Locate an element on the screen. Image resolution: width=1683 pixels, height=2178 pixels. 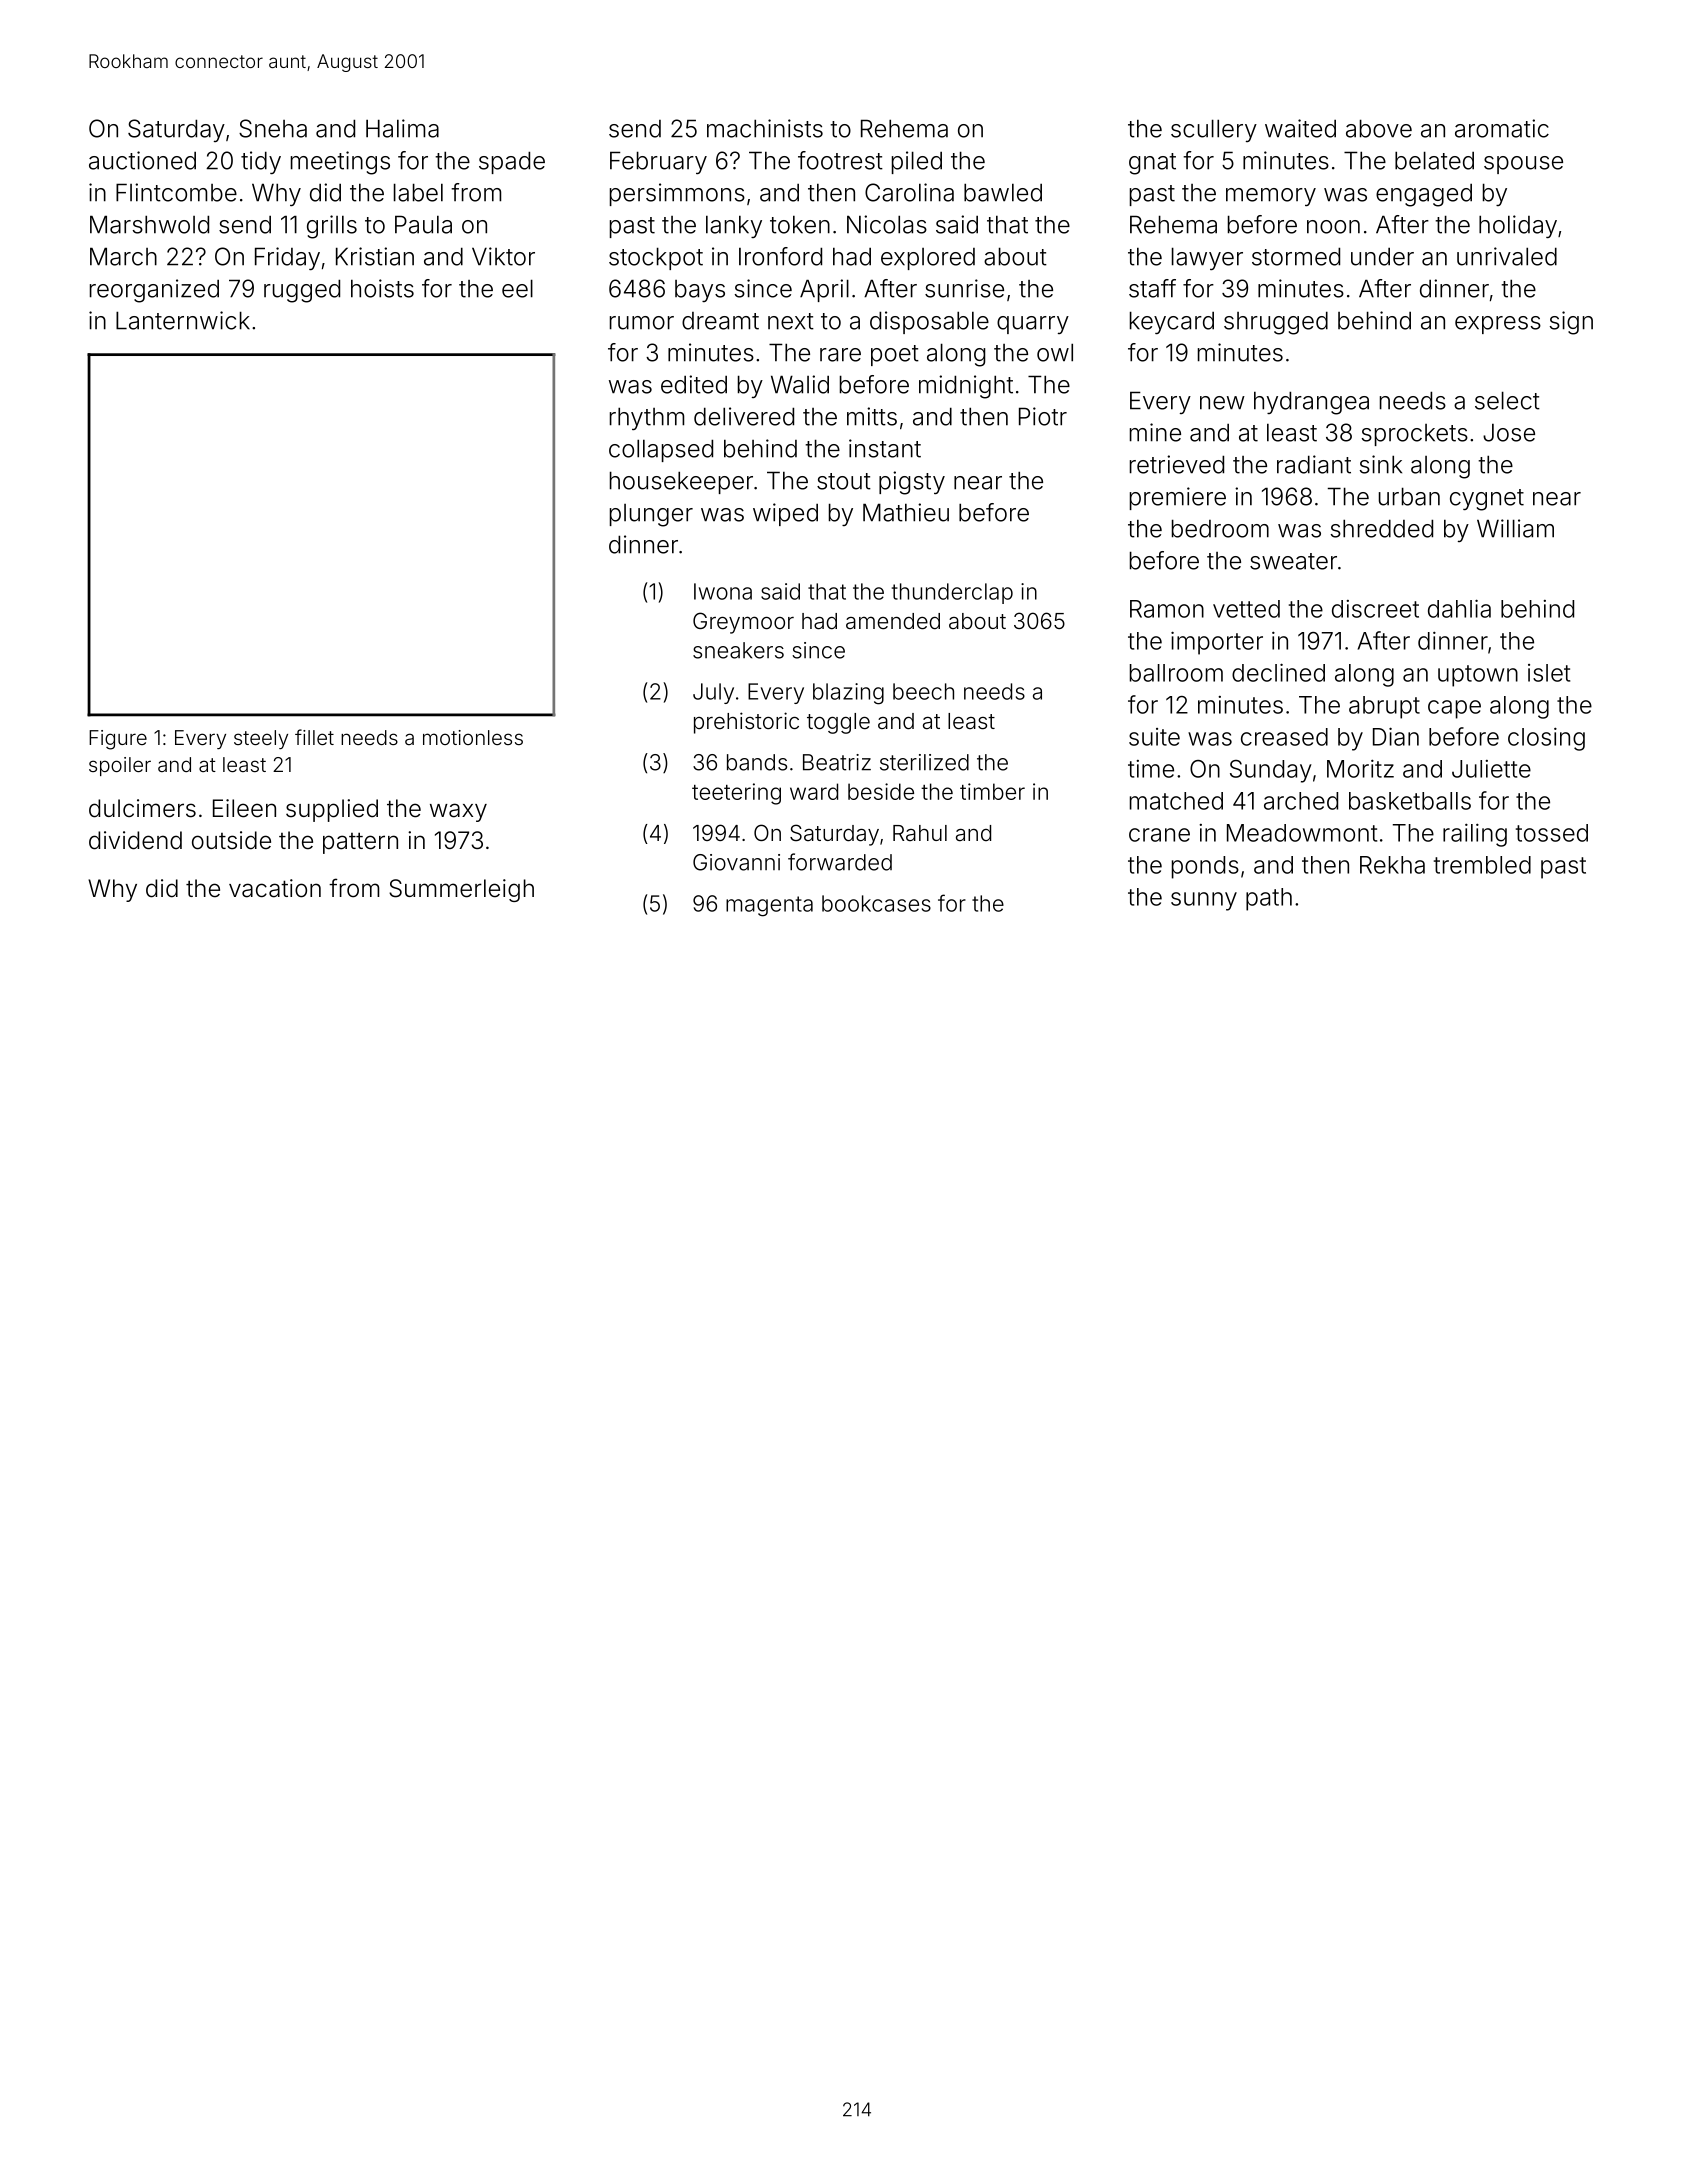
Paula is located at coordinates (423, 224).
